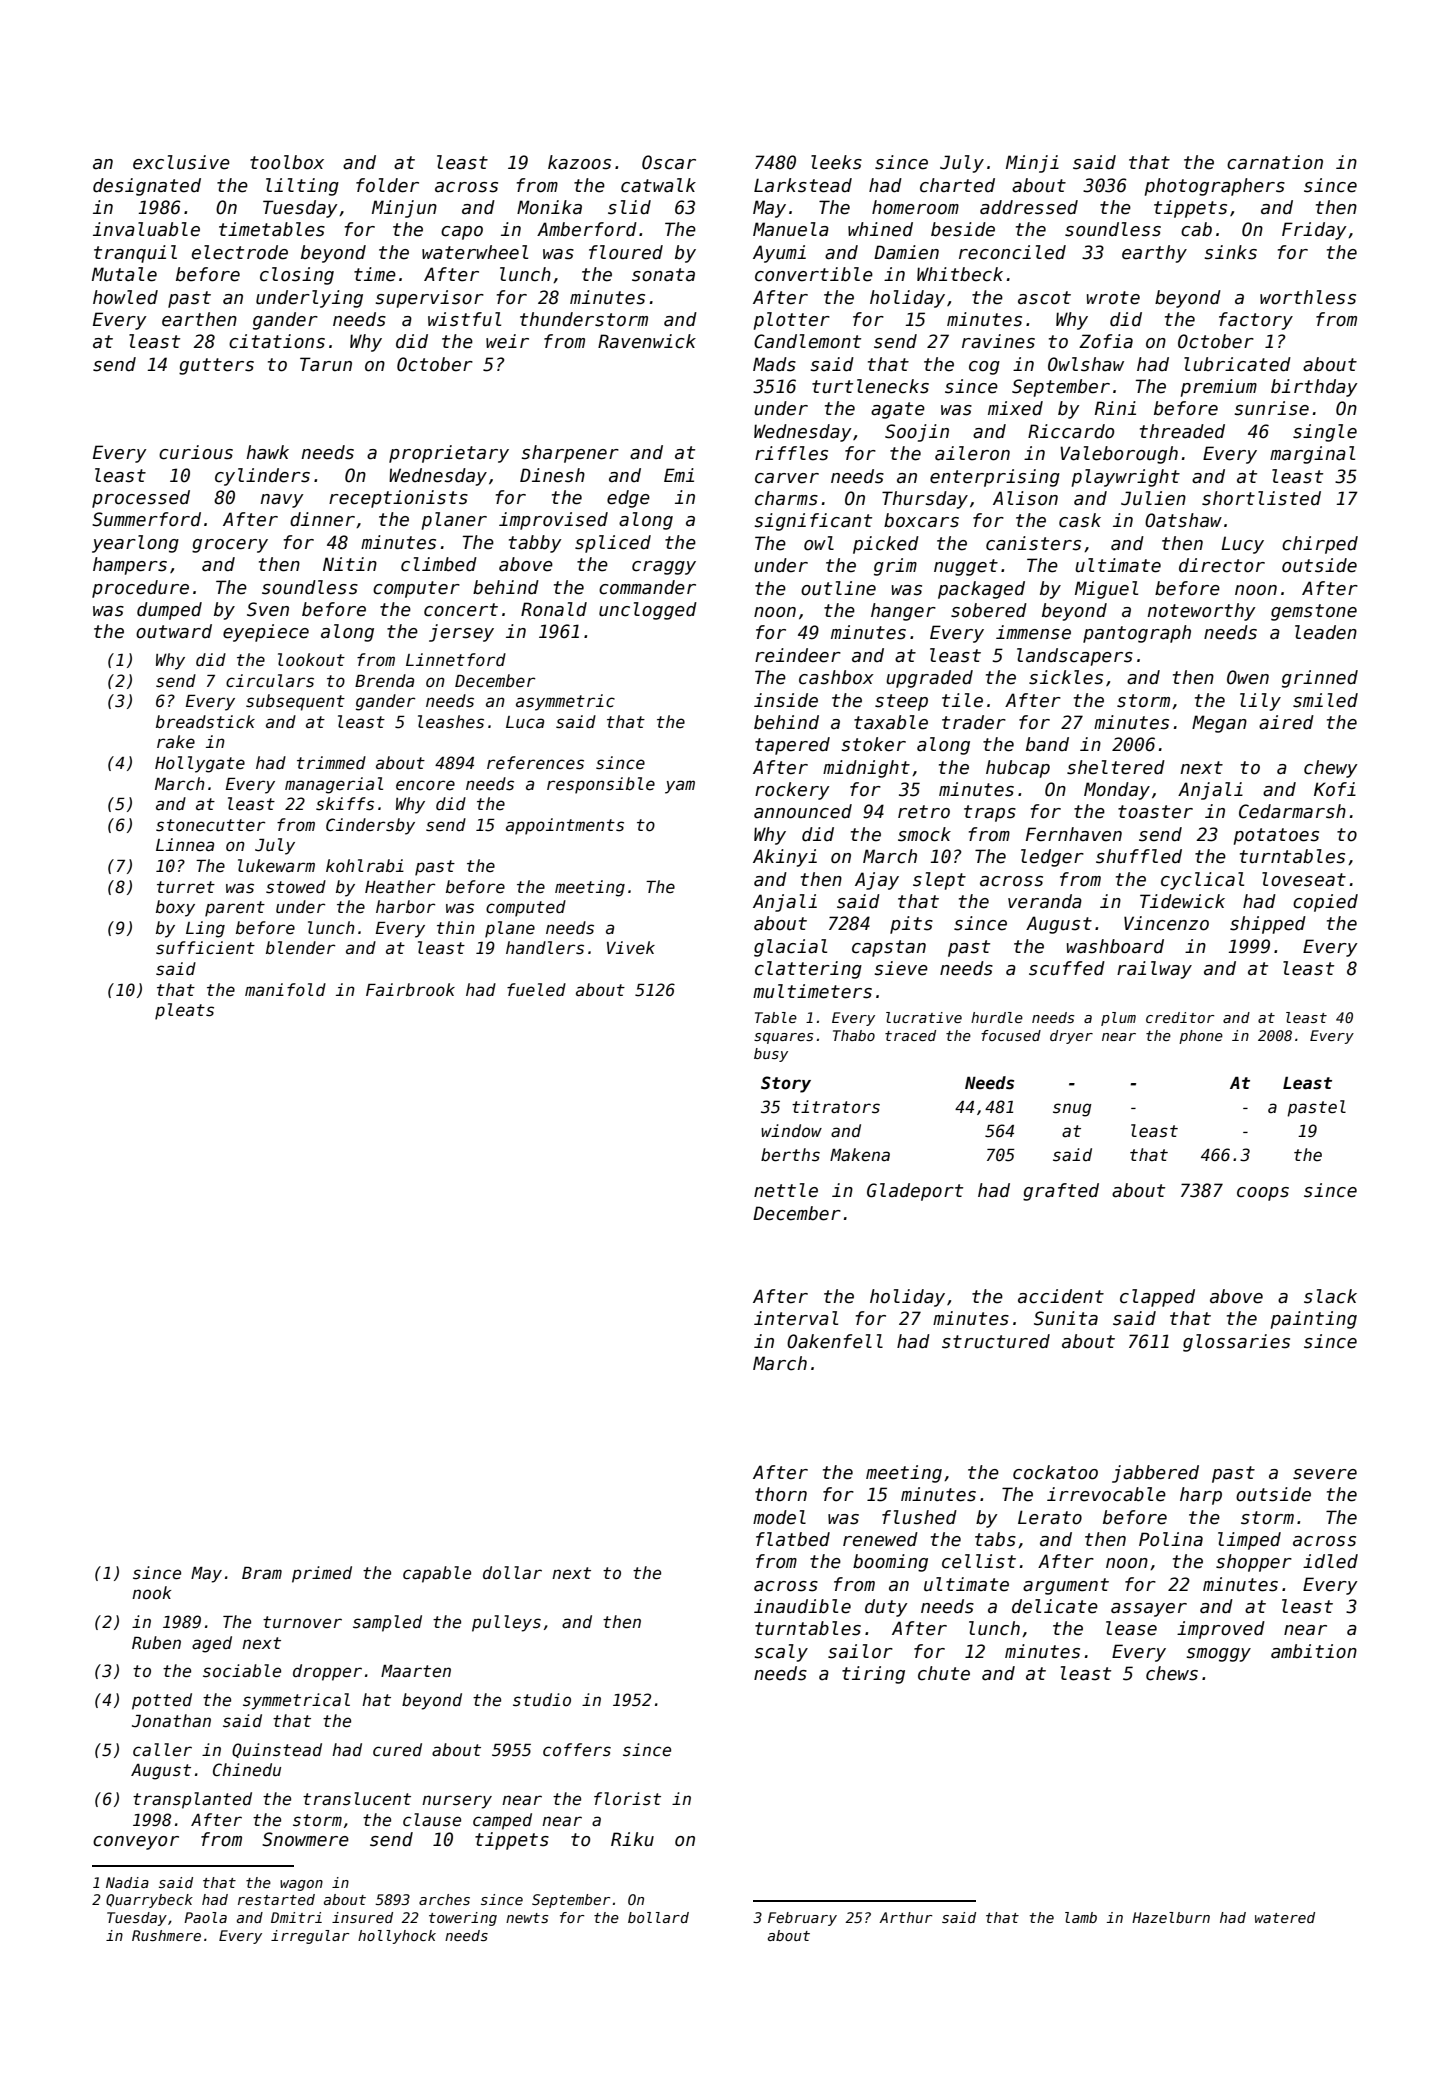  What do you see at coordinates (627, 1799) in the screenshot?
I see `florist` at bounding box center [627, 1799].
